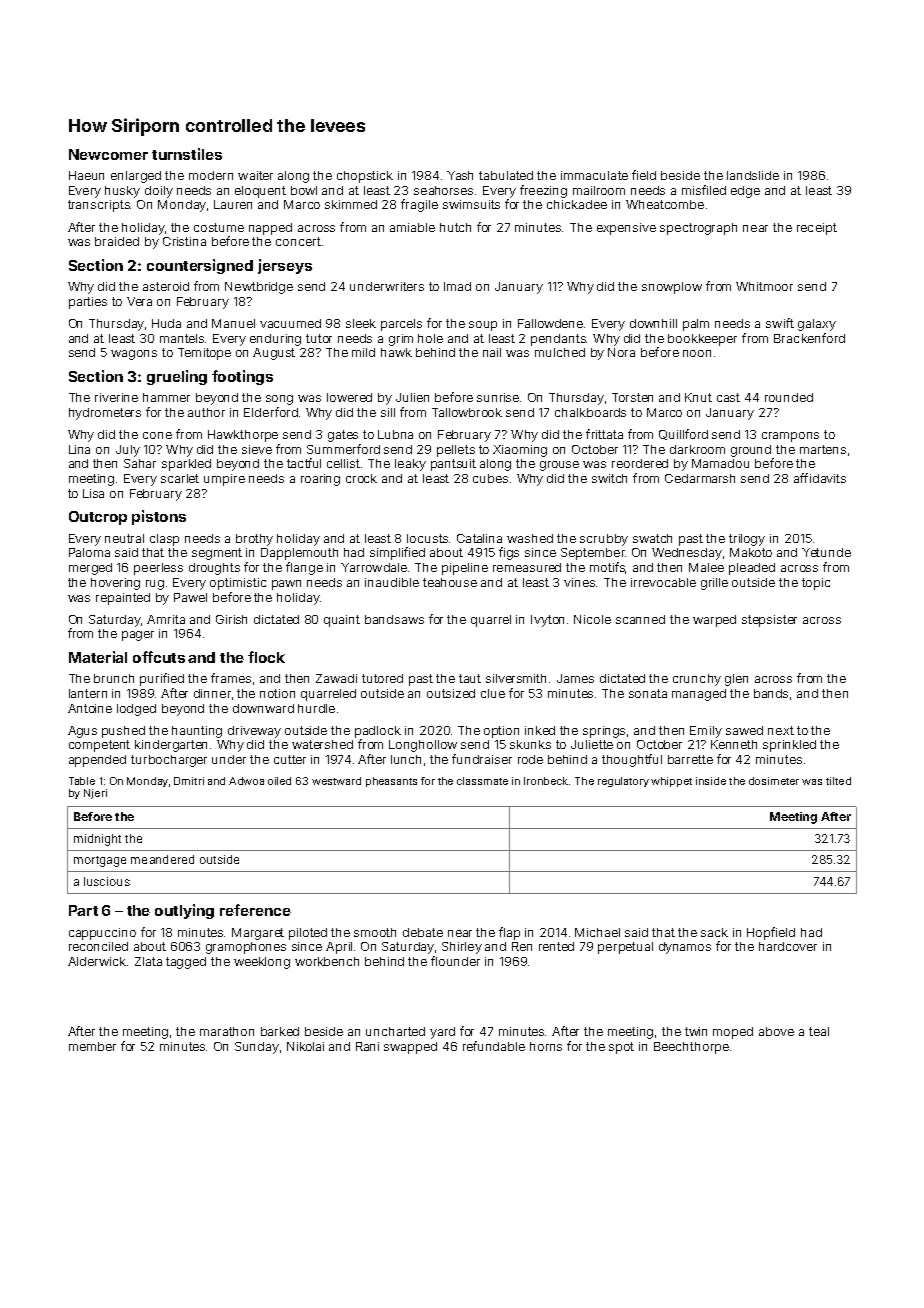 This screenshot has height=1308, width=924. I want to click on landslide, so click(753, 175).
